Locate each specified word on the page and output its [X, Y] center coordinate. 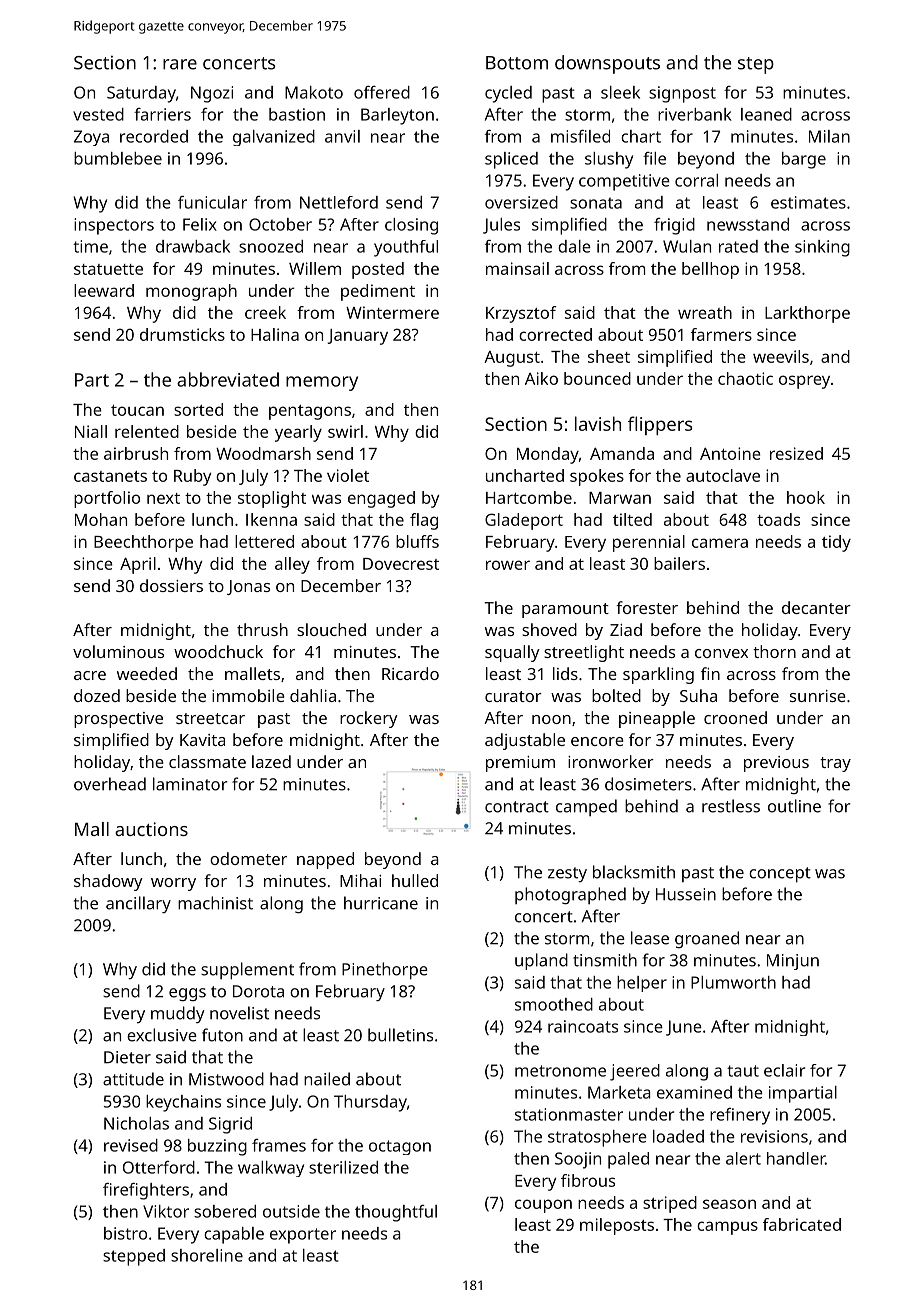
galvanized [274, 138]
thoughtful [396, 1213]
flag [424, 521]
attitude [133, 1079]
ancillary [138, 904]
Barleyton [397, 116]
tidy [836, 543]
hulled [415, 880]
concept [780, 875]
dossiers [171, 585]
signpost [682, 94]
